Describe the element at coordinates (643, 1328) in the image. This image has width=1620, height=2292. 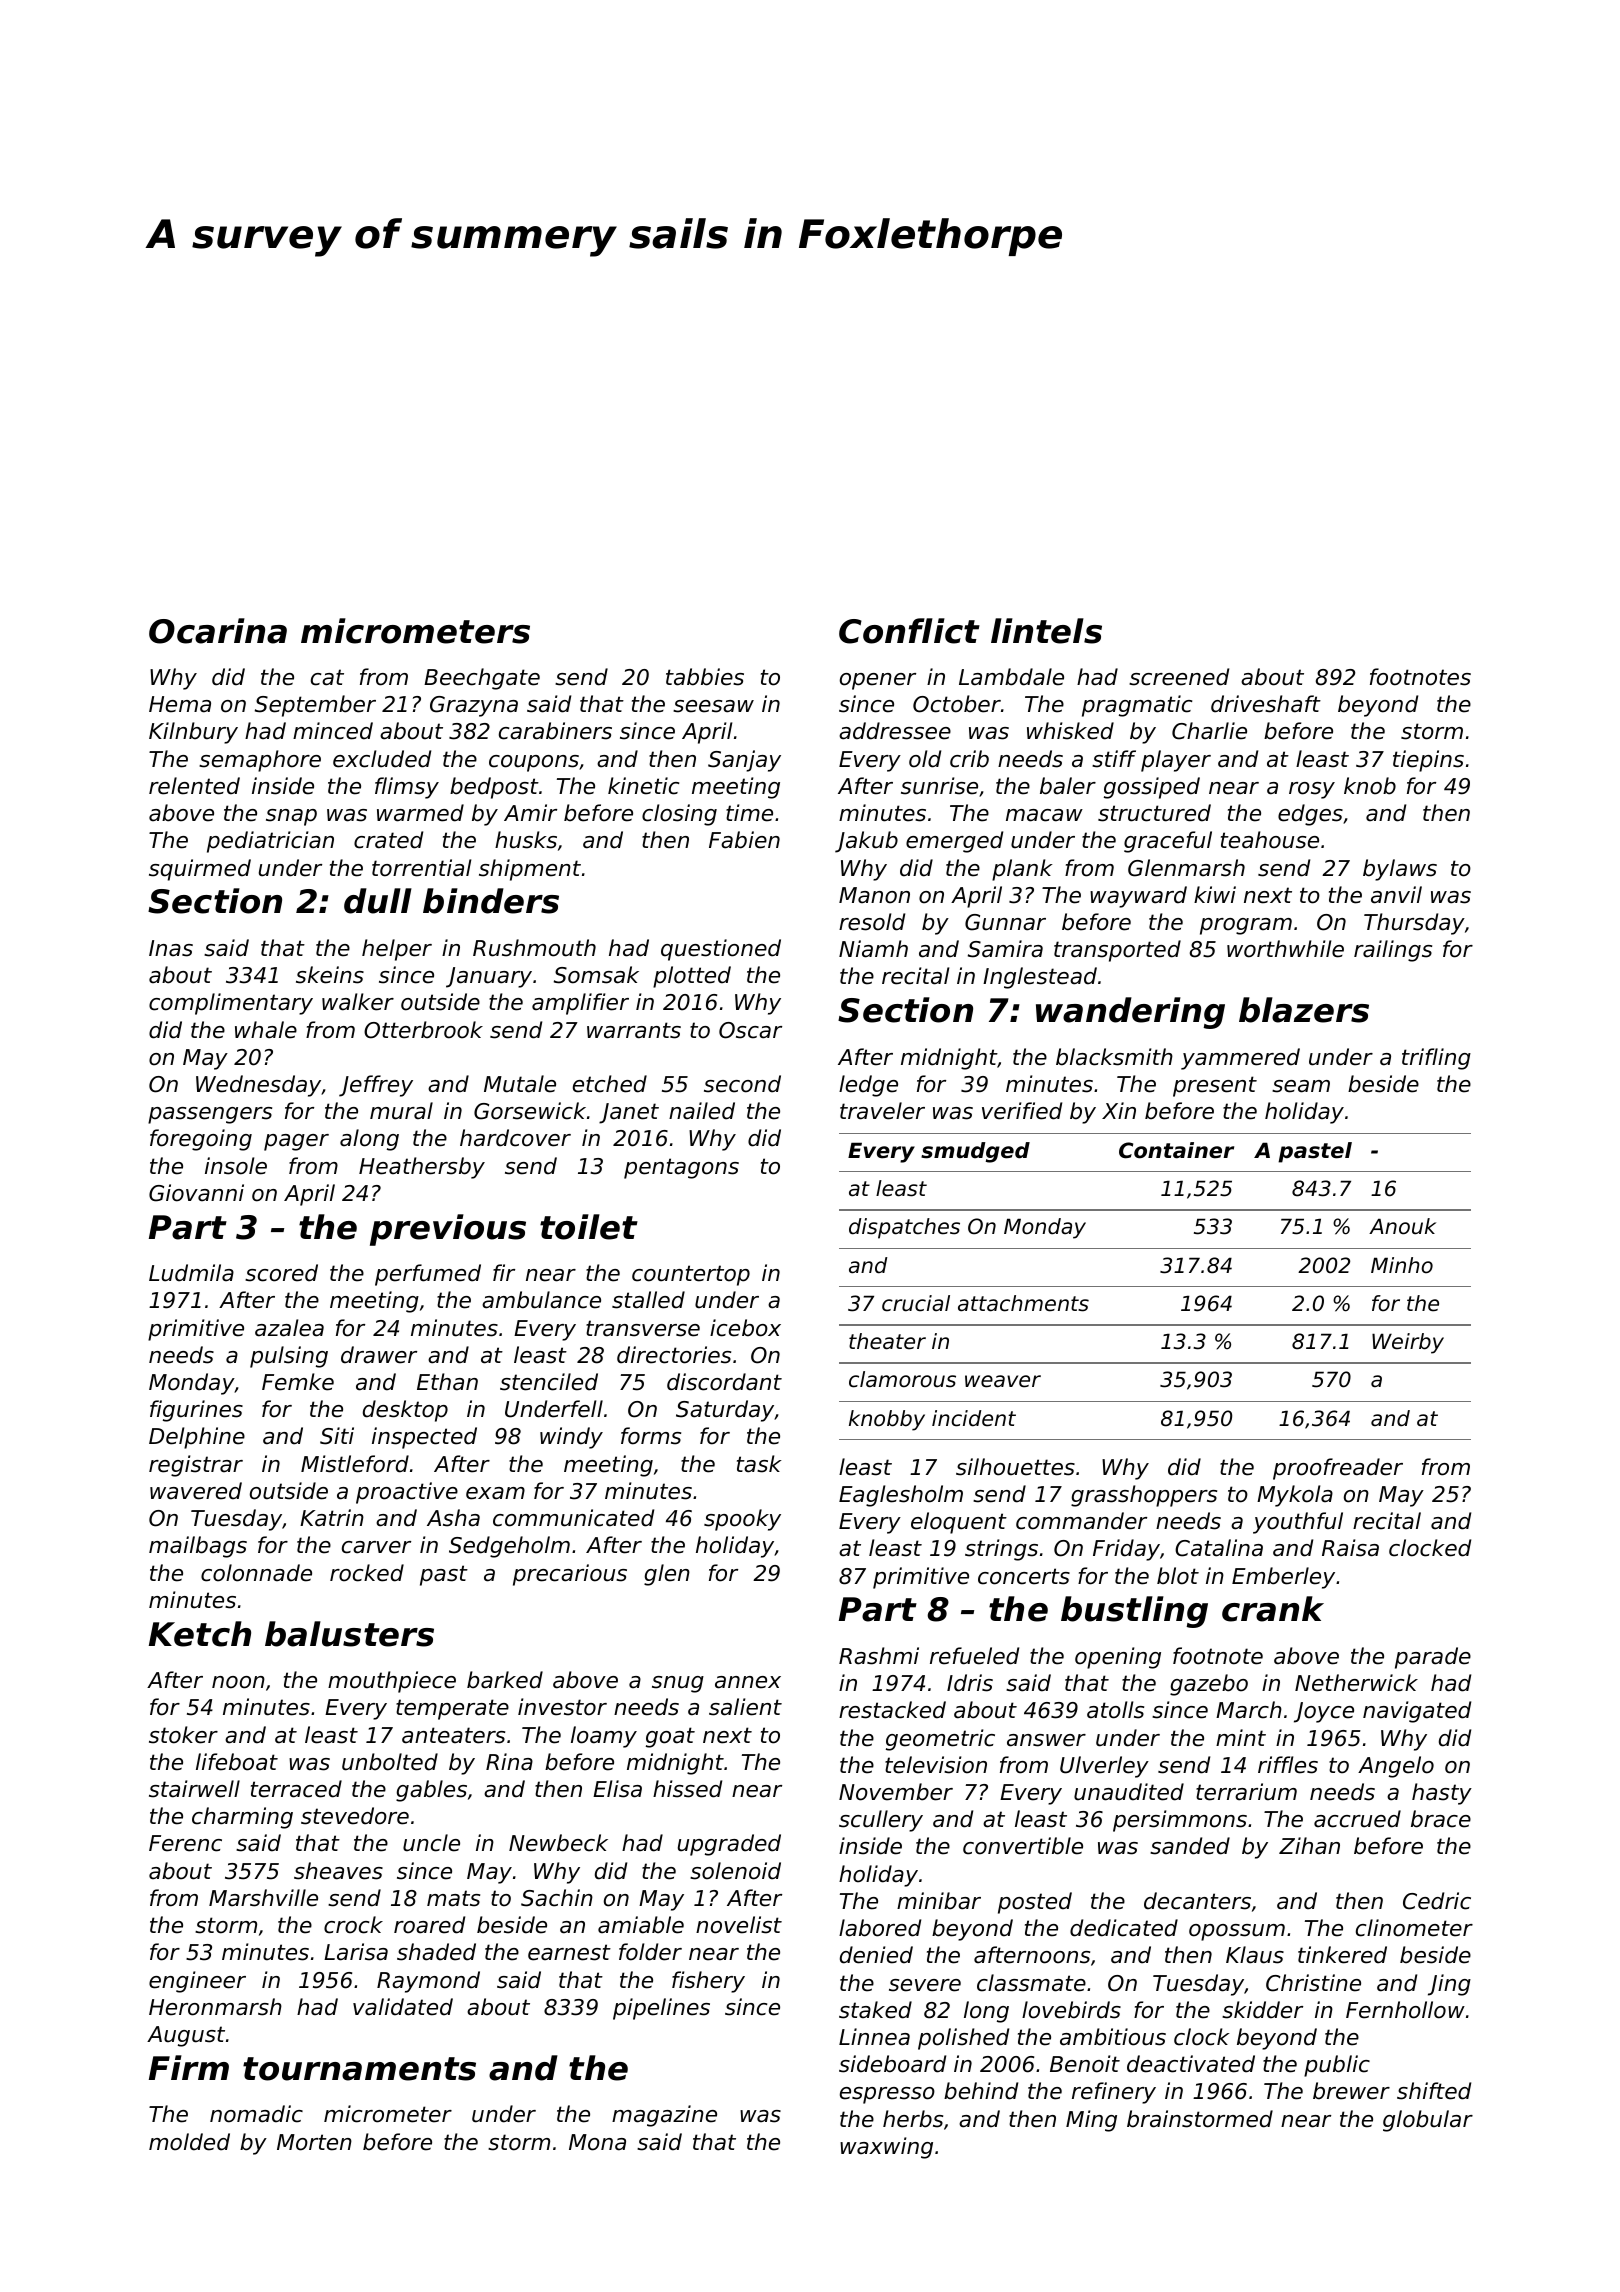
I see `transverse` at that location.
